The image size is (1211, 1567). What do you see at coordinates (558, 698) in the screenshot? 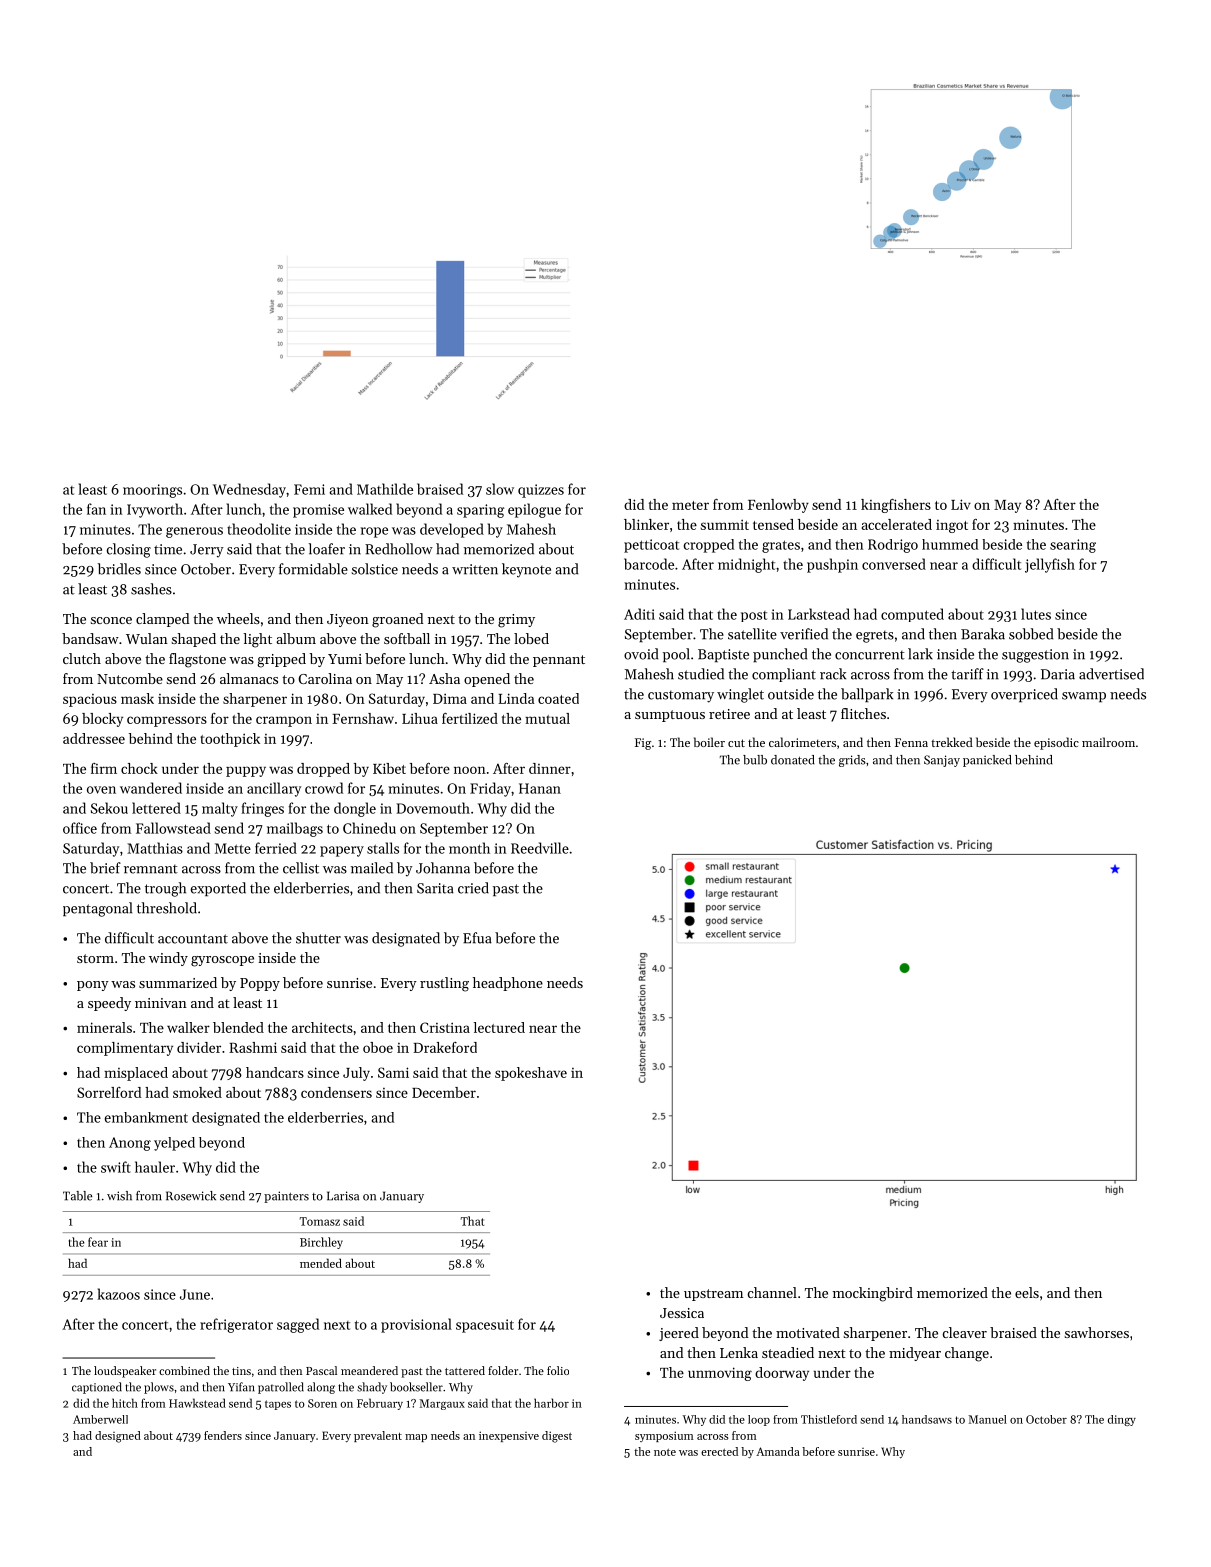
I see `coated` at bounding box center [558, 698].
